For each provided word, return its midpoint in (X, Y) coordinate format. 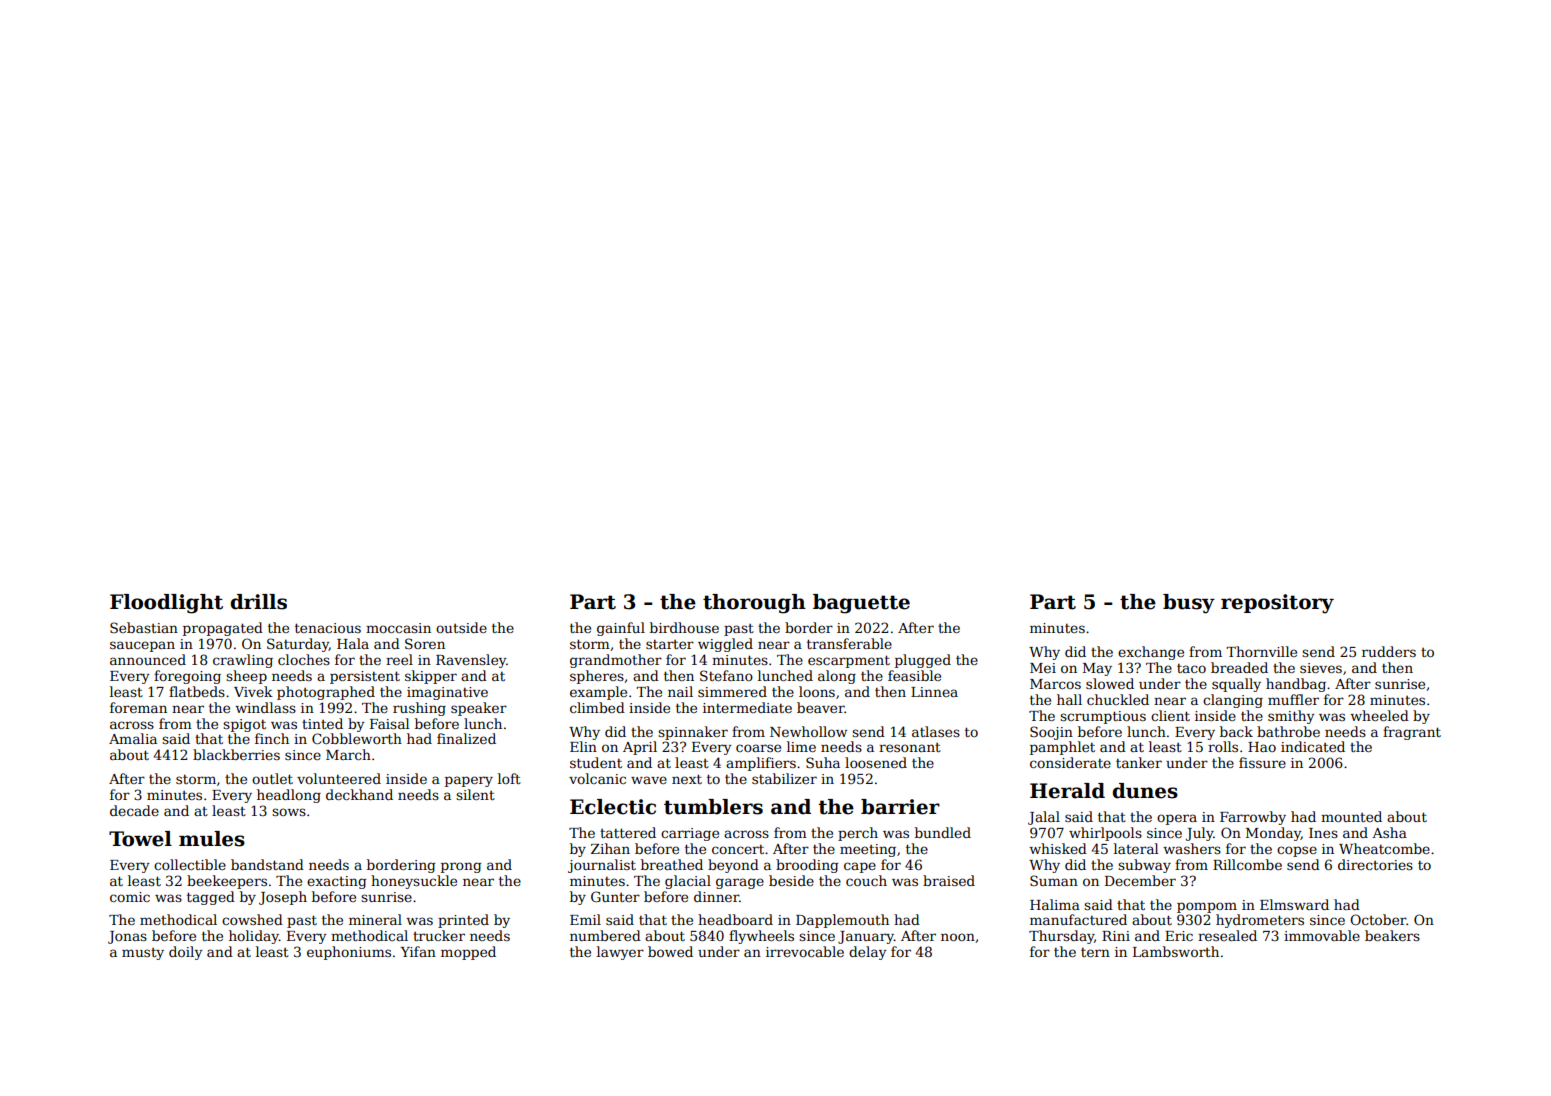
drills (259, 602)
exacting (337, 882)
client (1170, 715)
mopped (468, 953)
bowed (670, 951)
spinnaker (693, 733)
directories (1375, 864)
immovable (1322, 935)
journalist (602, 866)
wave (649, 780)
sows (289, 812)
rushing (419, 709)
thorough (754, 604)
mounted (1351, 816)
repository (1277, 604)
